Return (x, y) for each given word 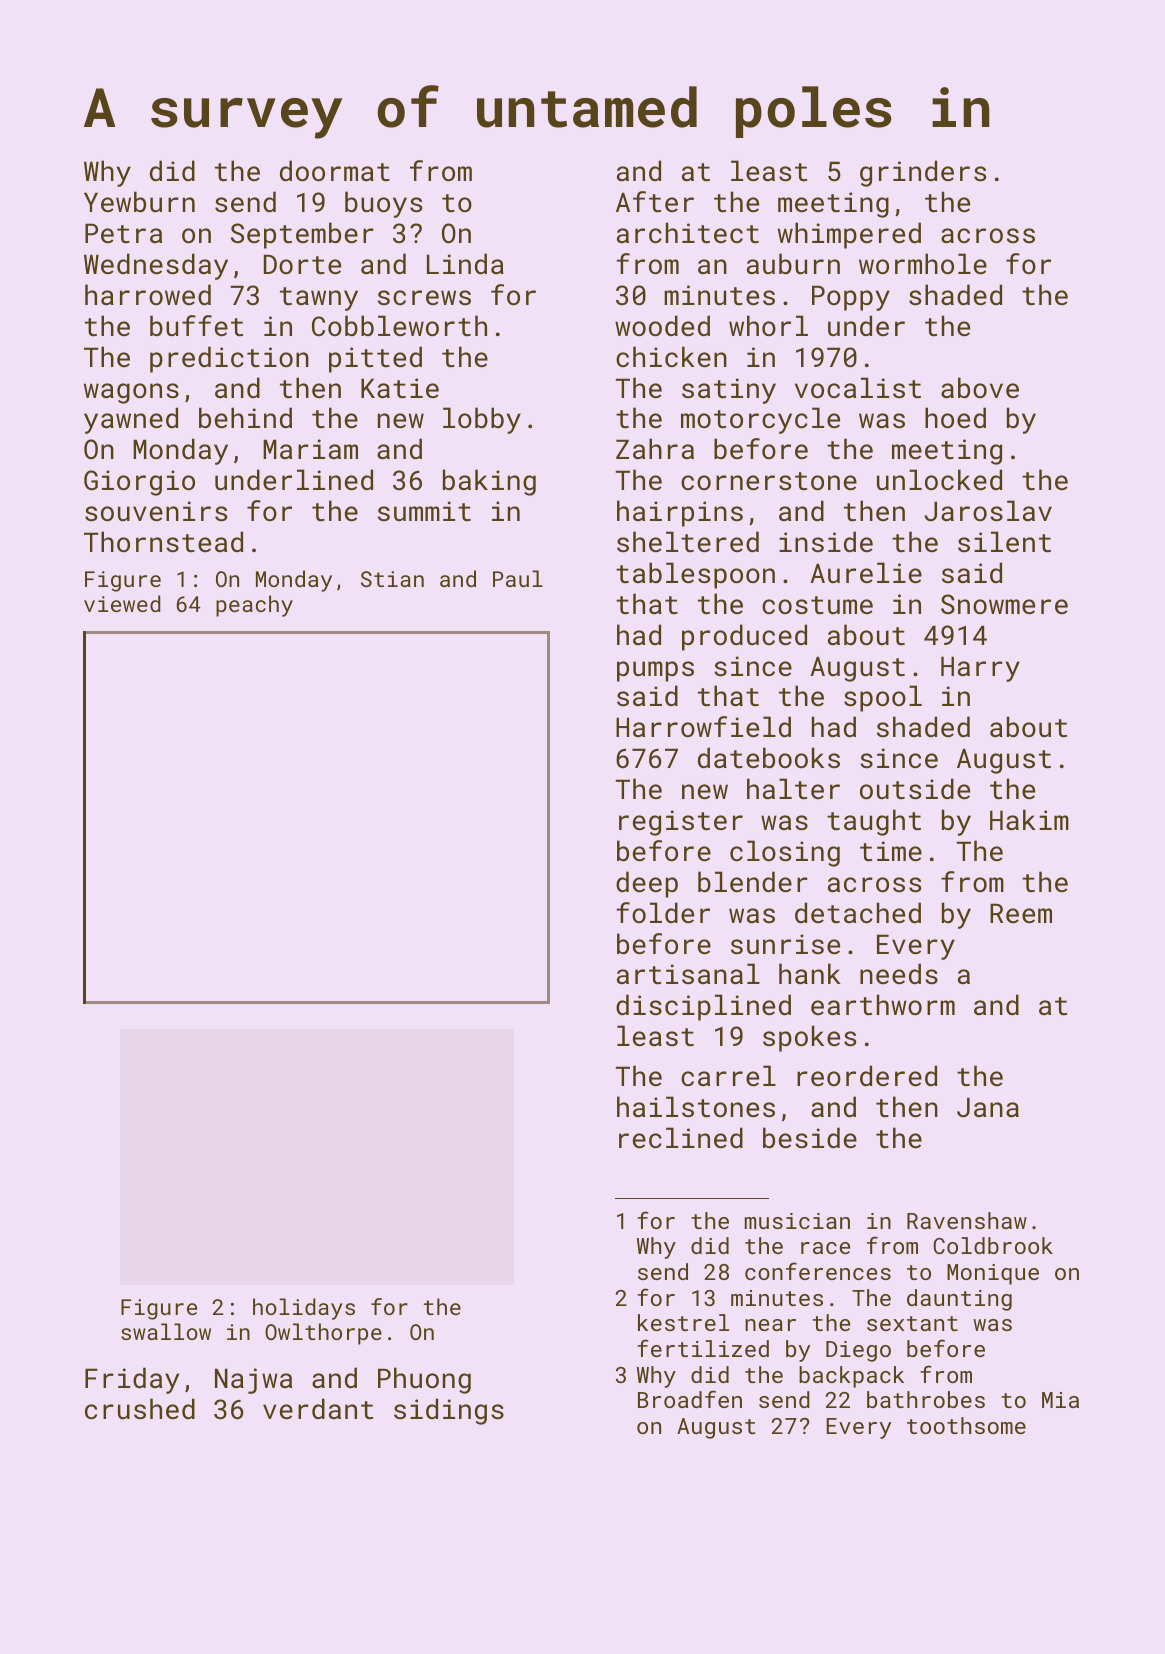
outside (915, 789)
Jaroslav (988, 511)
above (980, 387)
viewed (122, 603)
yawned (131, 420)
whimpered (849, 235)
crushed (140, 1408)
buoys (383, 204)
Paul (518, 578)
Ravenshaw (967, 1220)
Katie (400, 388)
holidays (304, 1309)
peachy (254, 606)
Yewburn (139, 201)
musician (797, 1221)
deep (647, 884)
